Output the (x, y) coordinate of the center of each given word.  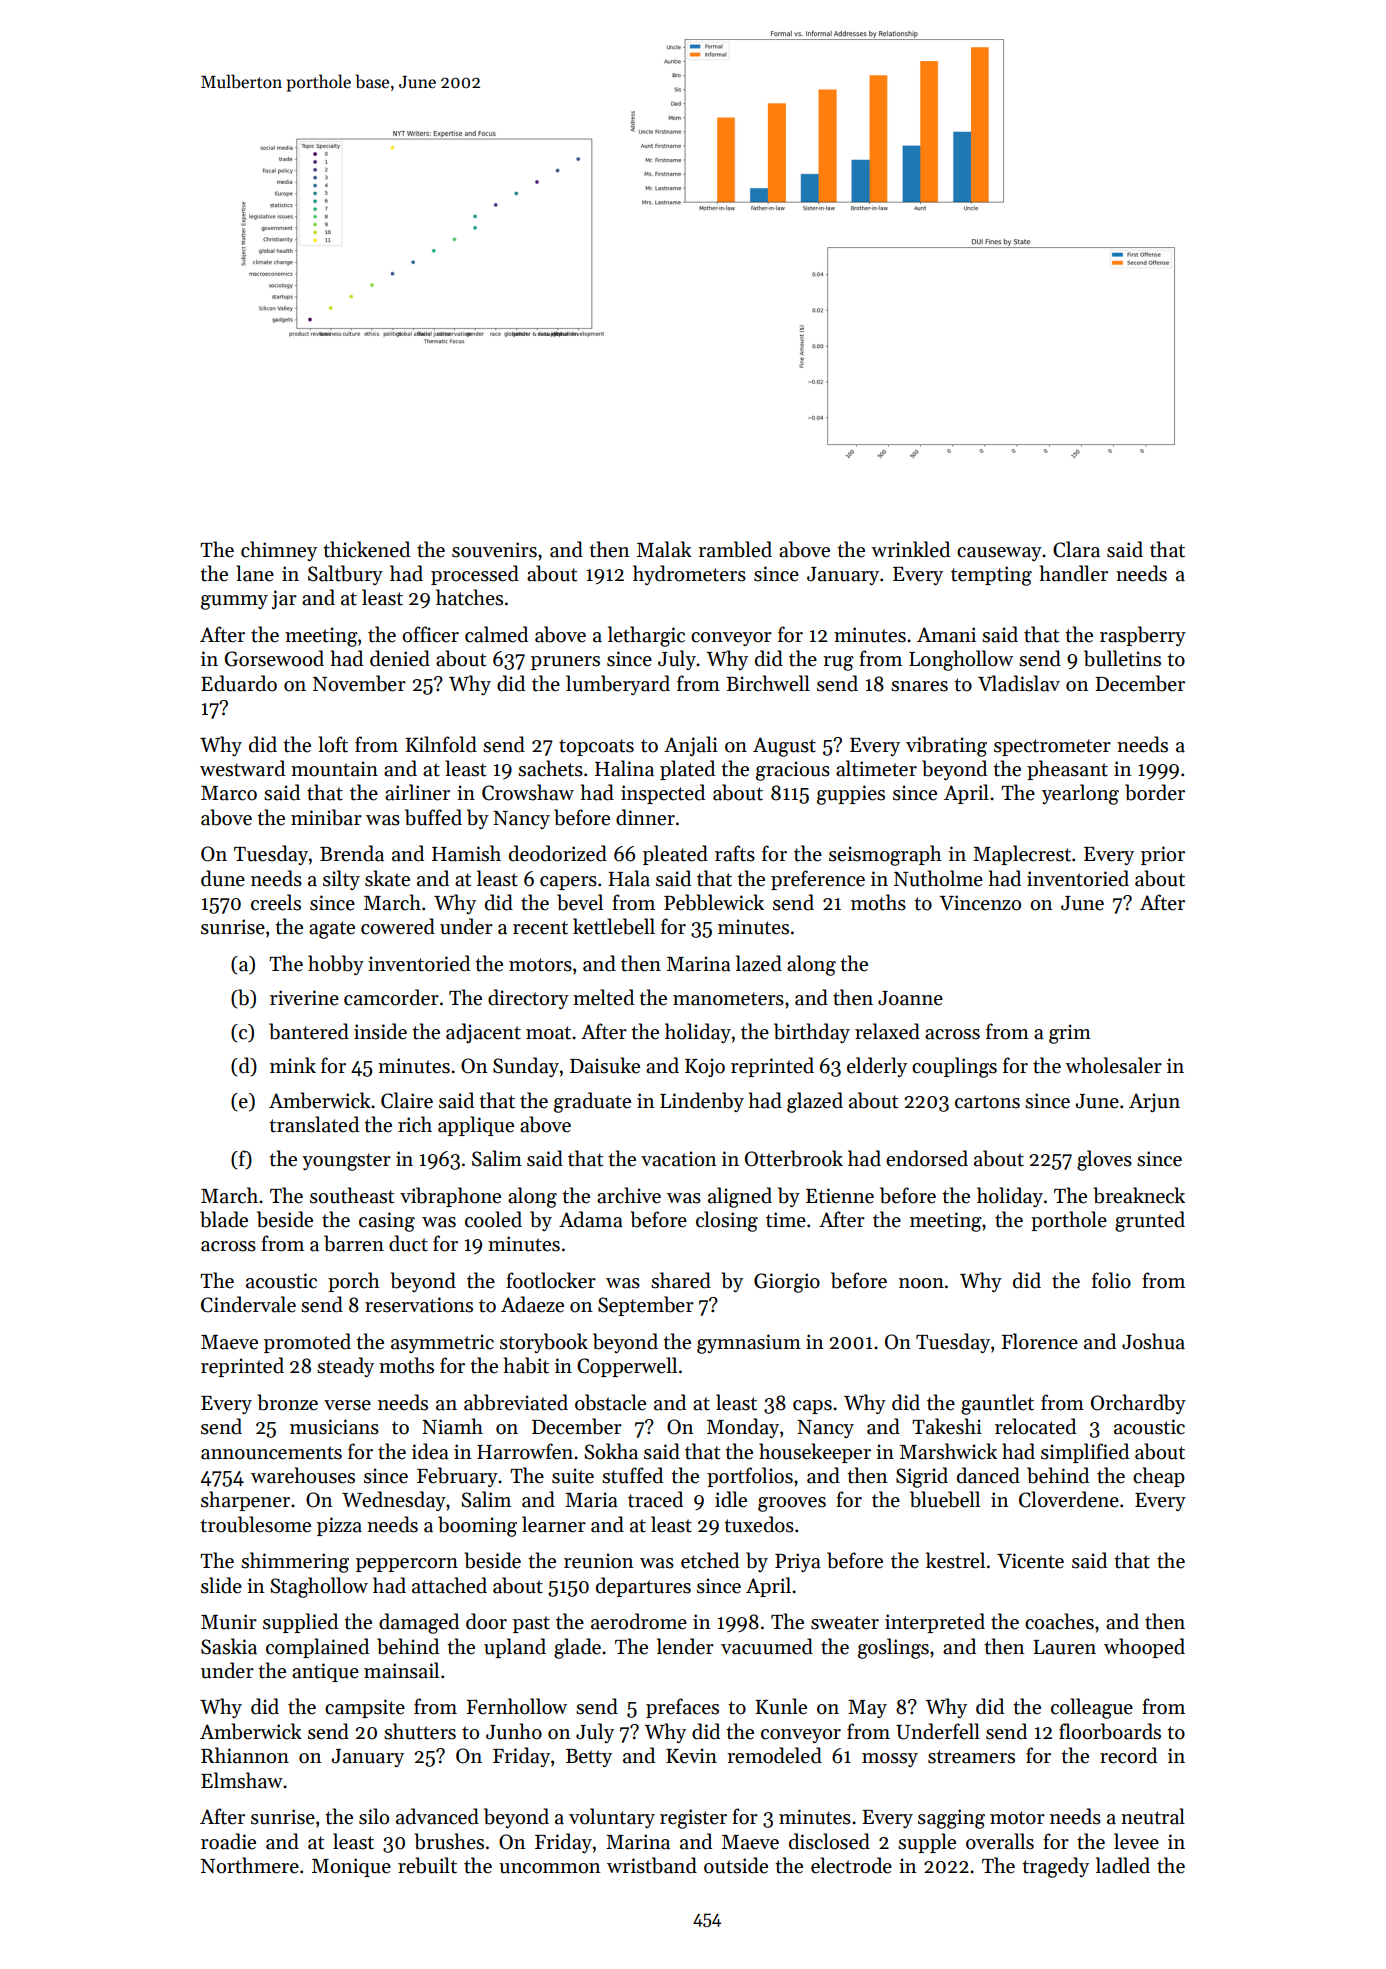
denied (400, 658)
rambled (735, 549)
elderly (877, 1067)
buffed (433, 817)
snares (919, 686)
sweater (845, 1623)
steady (345, 1367)
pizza (339, 1526)
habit (526, 1365)
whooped (1144, 1648)
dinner (645, 817)
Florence (1039, 1341)
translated (314, 1124)
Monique (351, 1867)
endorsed (927, 1158)
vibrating (946, 746)
